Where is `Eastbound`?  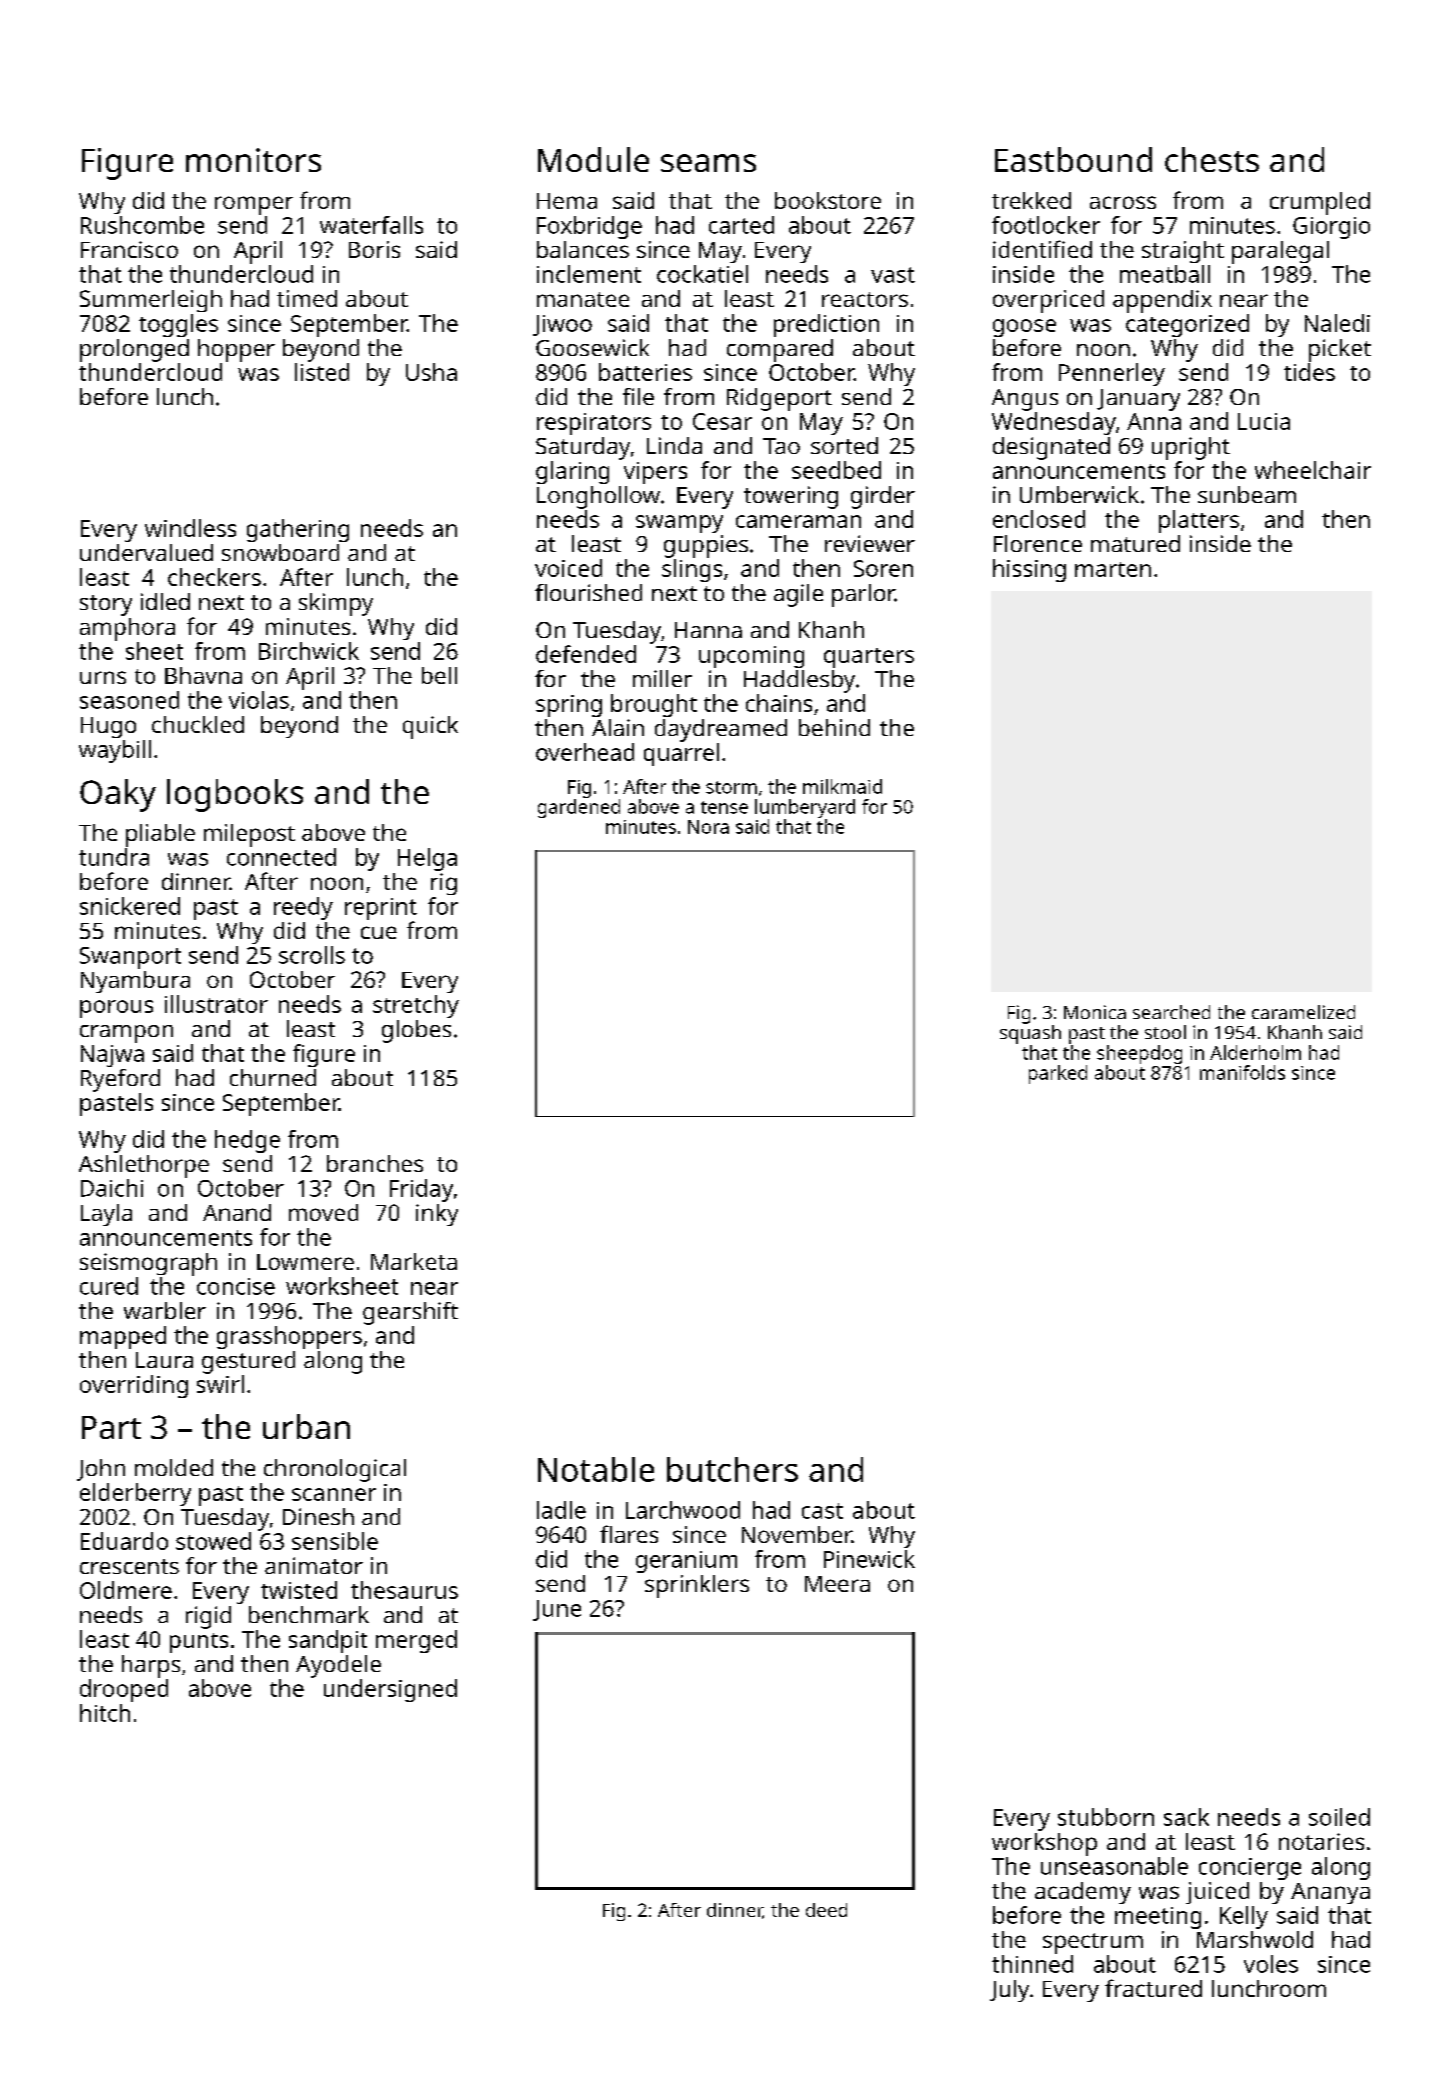
Eastbound is located at coordinates (1073, 159).
